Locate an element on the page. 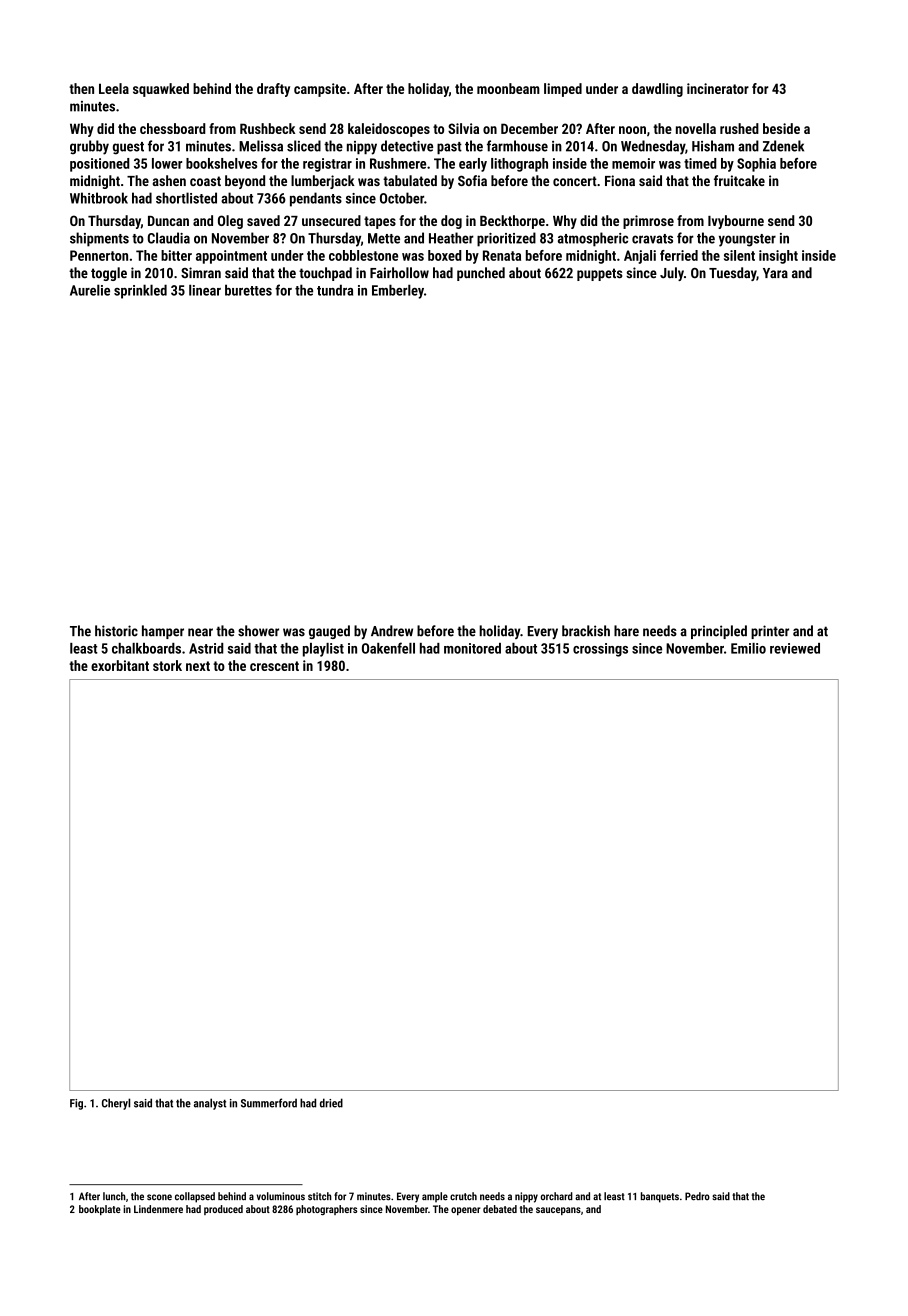 This image has height=1316, width=908. Oakenfell is located at coordinates (388, 648).
